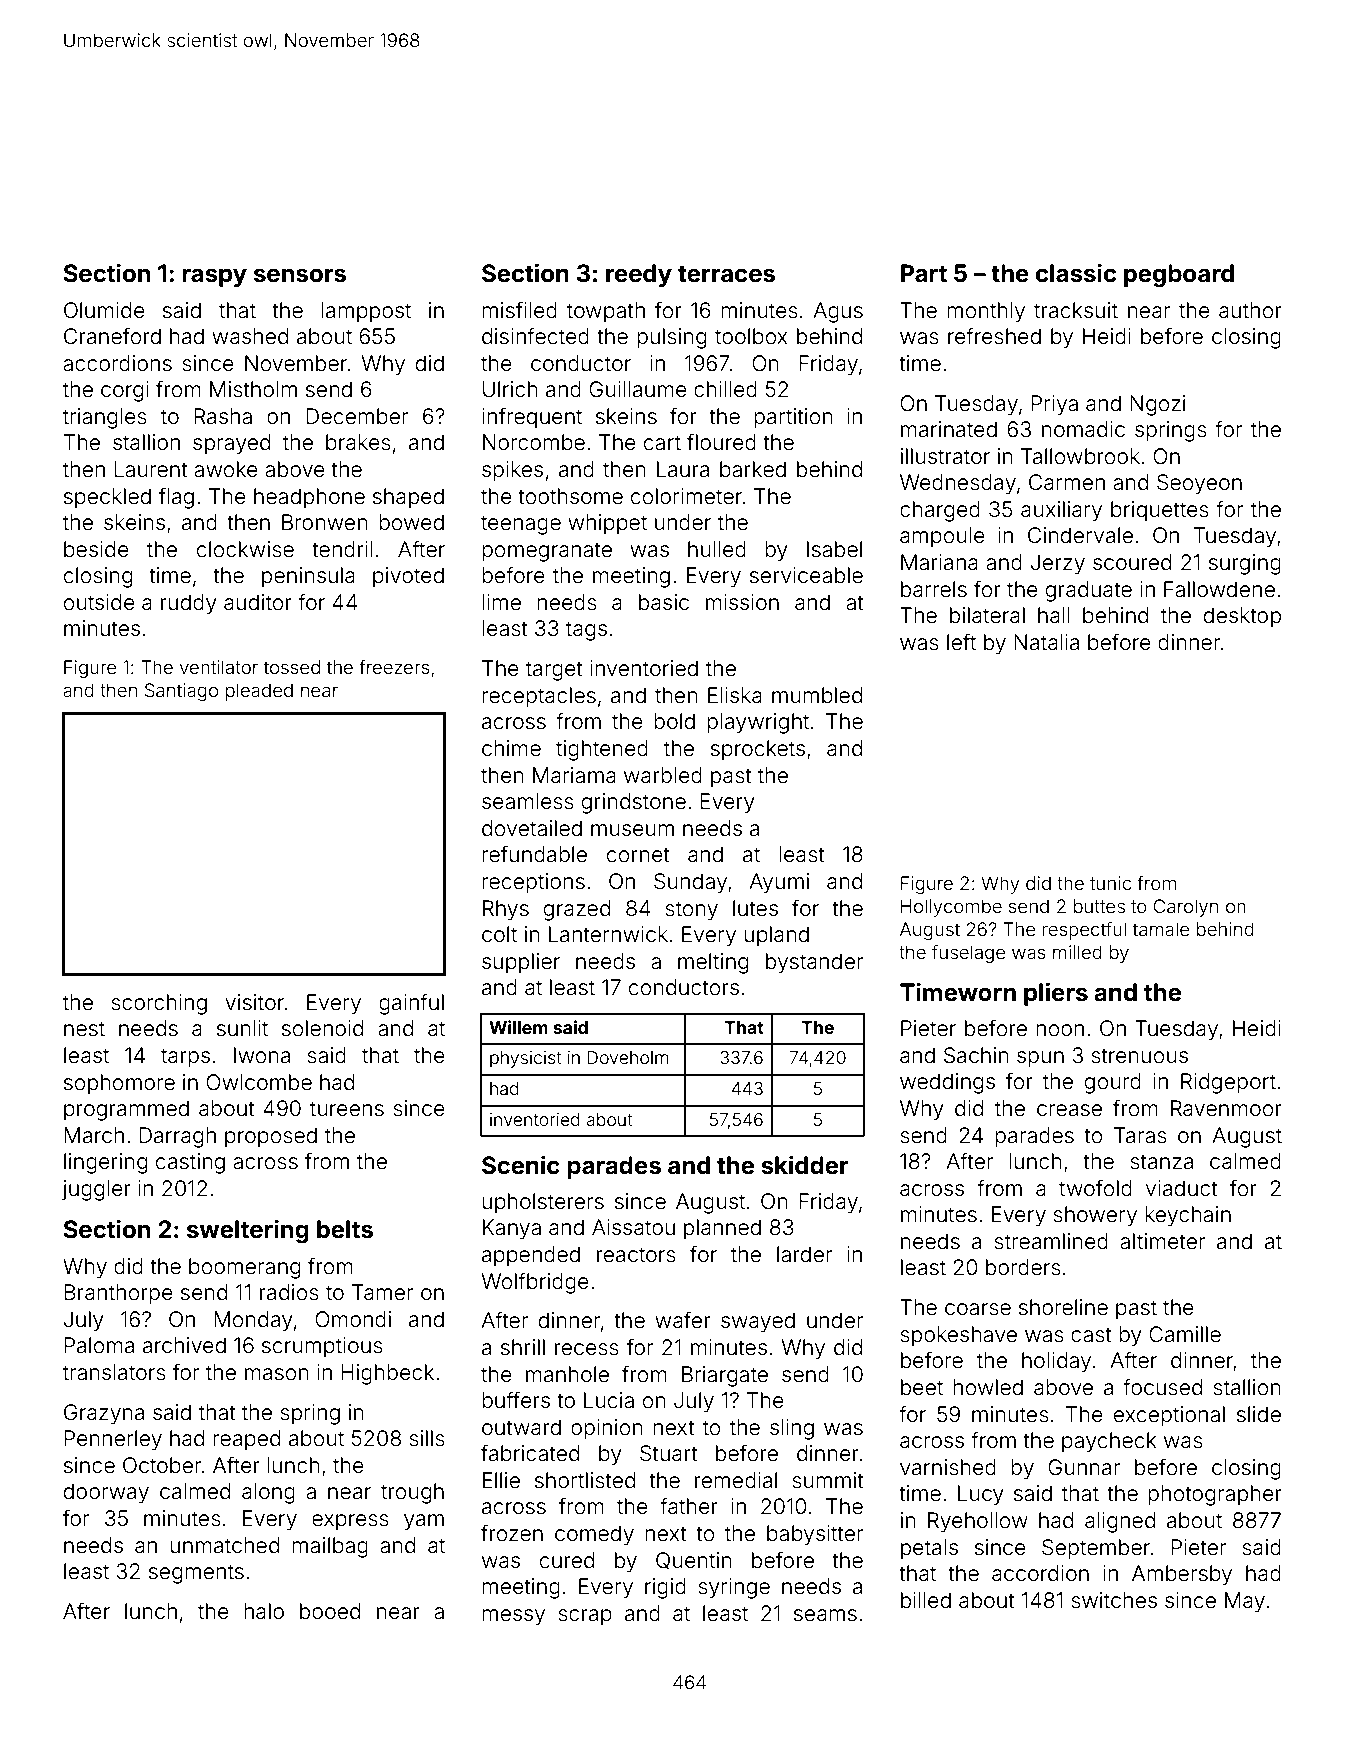 The height and width of the document is (1741, 1345). What do you see at coordinates (366, 312) in the document?
I see `lamppost` at bounding box center [366, 312].
